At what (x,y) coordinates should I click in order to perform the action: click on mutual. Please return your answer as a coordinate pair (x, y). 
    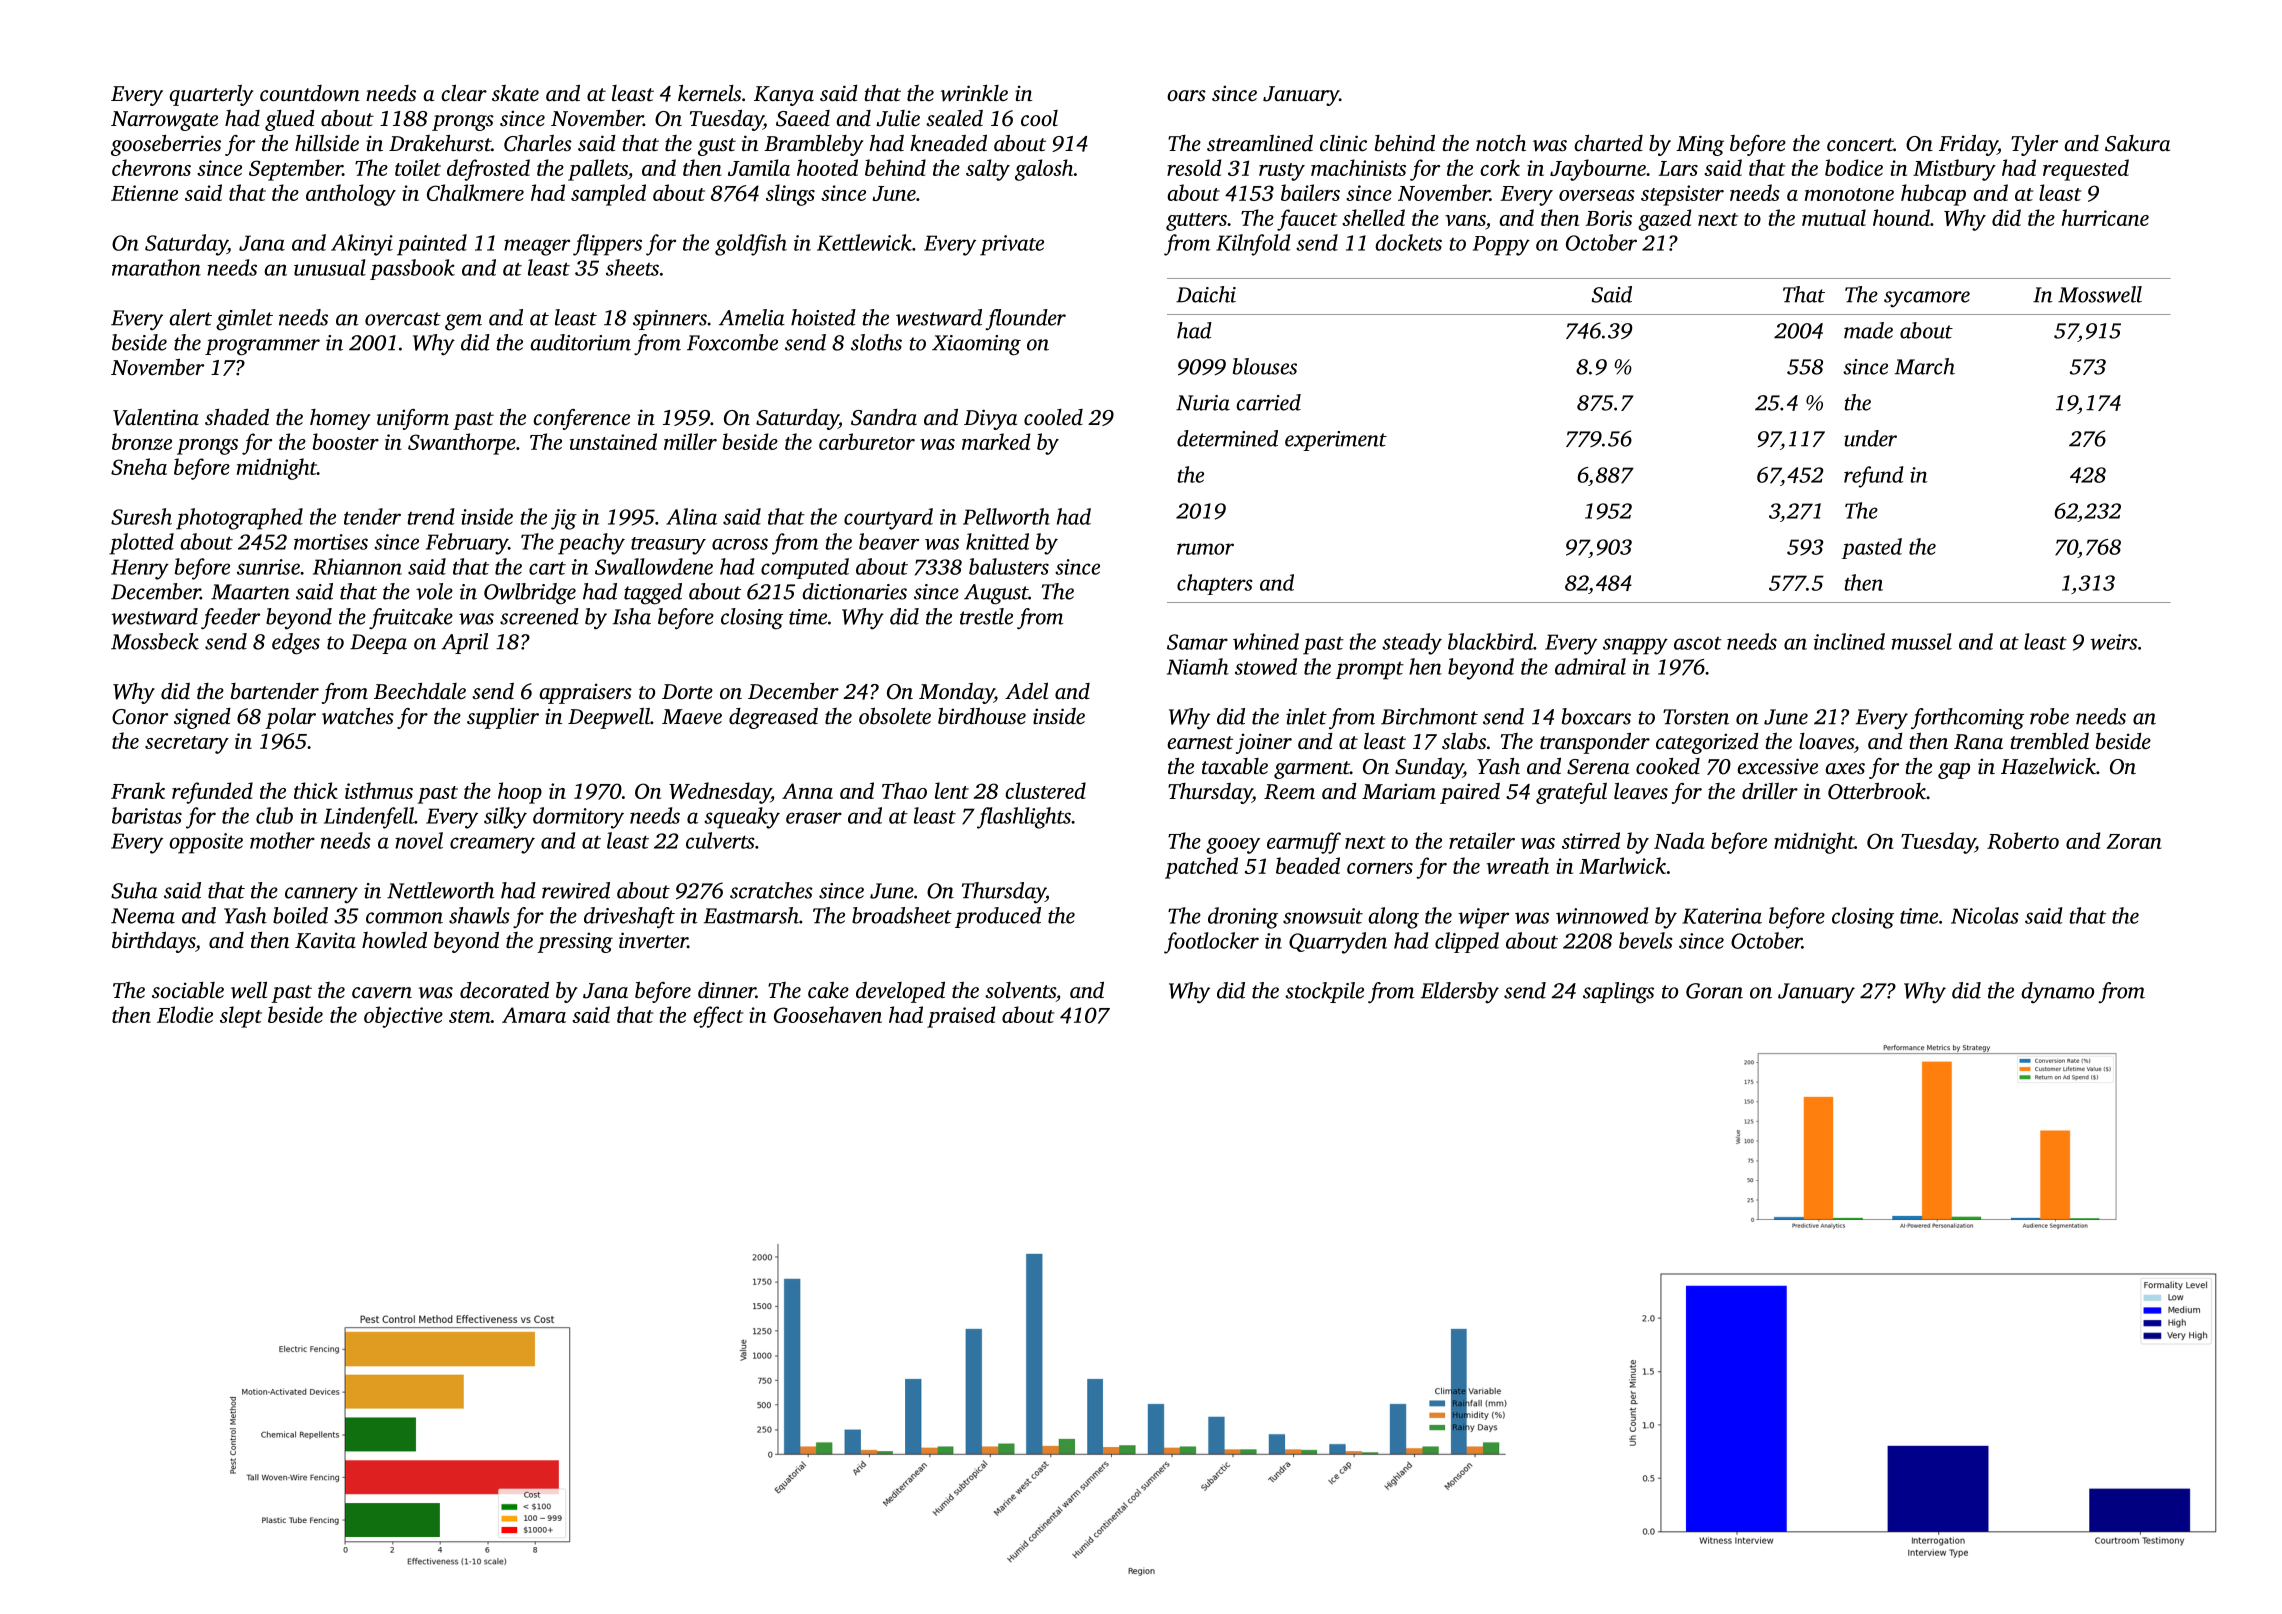
    Looking at the image, I should click on (1834, 217).
